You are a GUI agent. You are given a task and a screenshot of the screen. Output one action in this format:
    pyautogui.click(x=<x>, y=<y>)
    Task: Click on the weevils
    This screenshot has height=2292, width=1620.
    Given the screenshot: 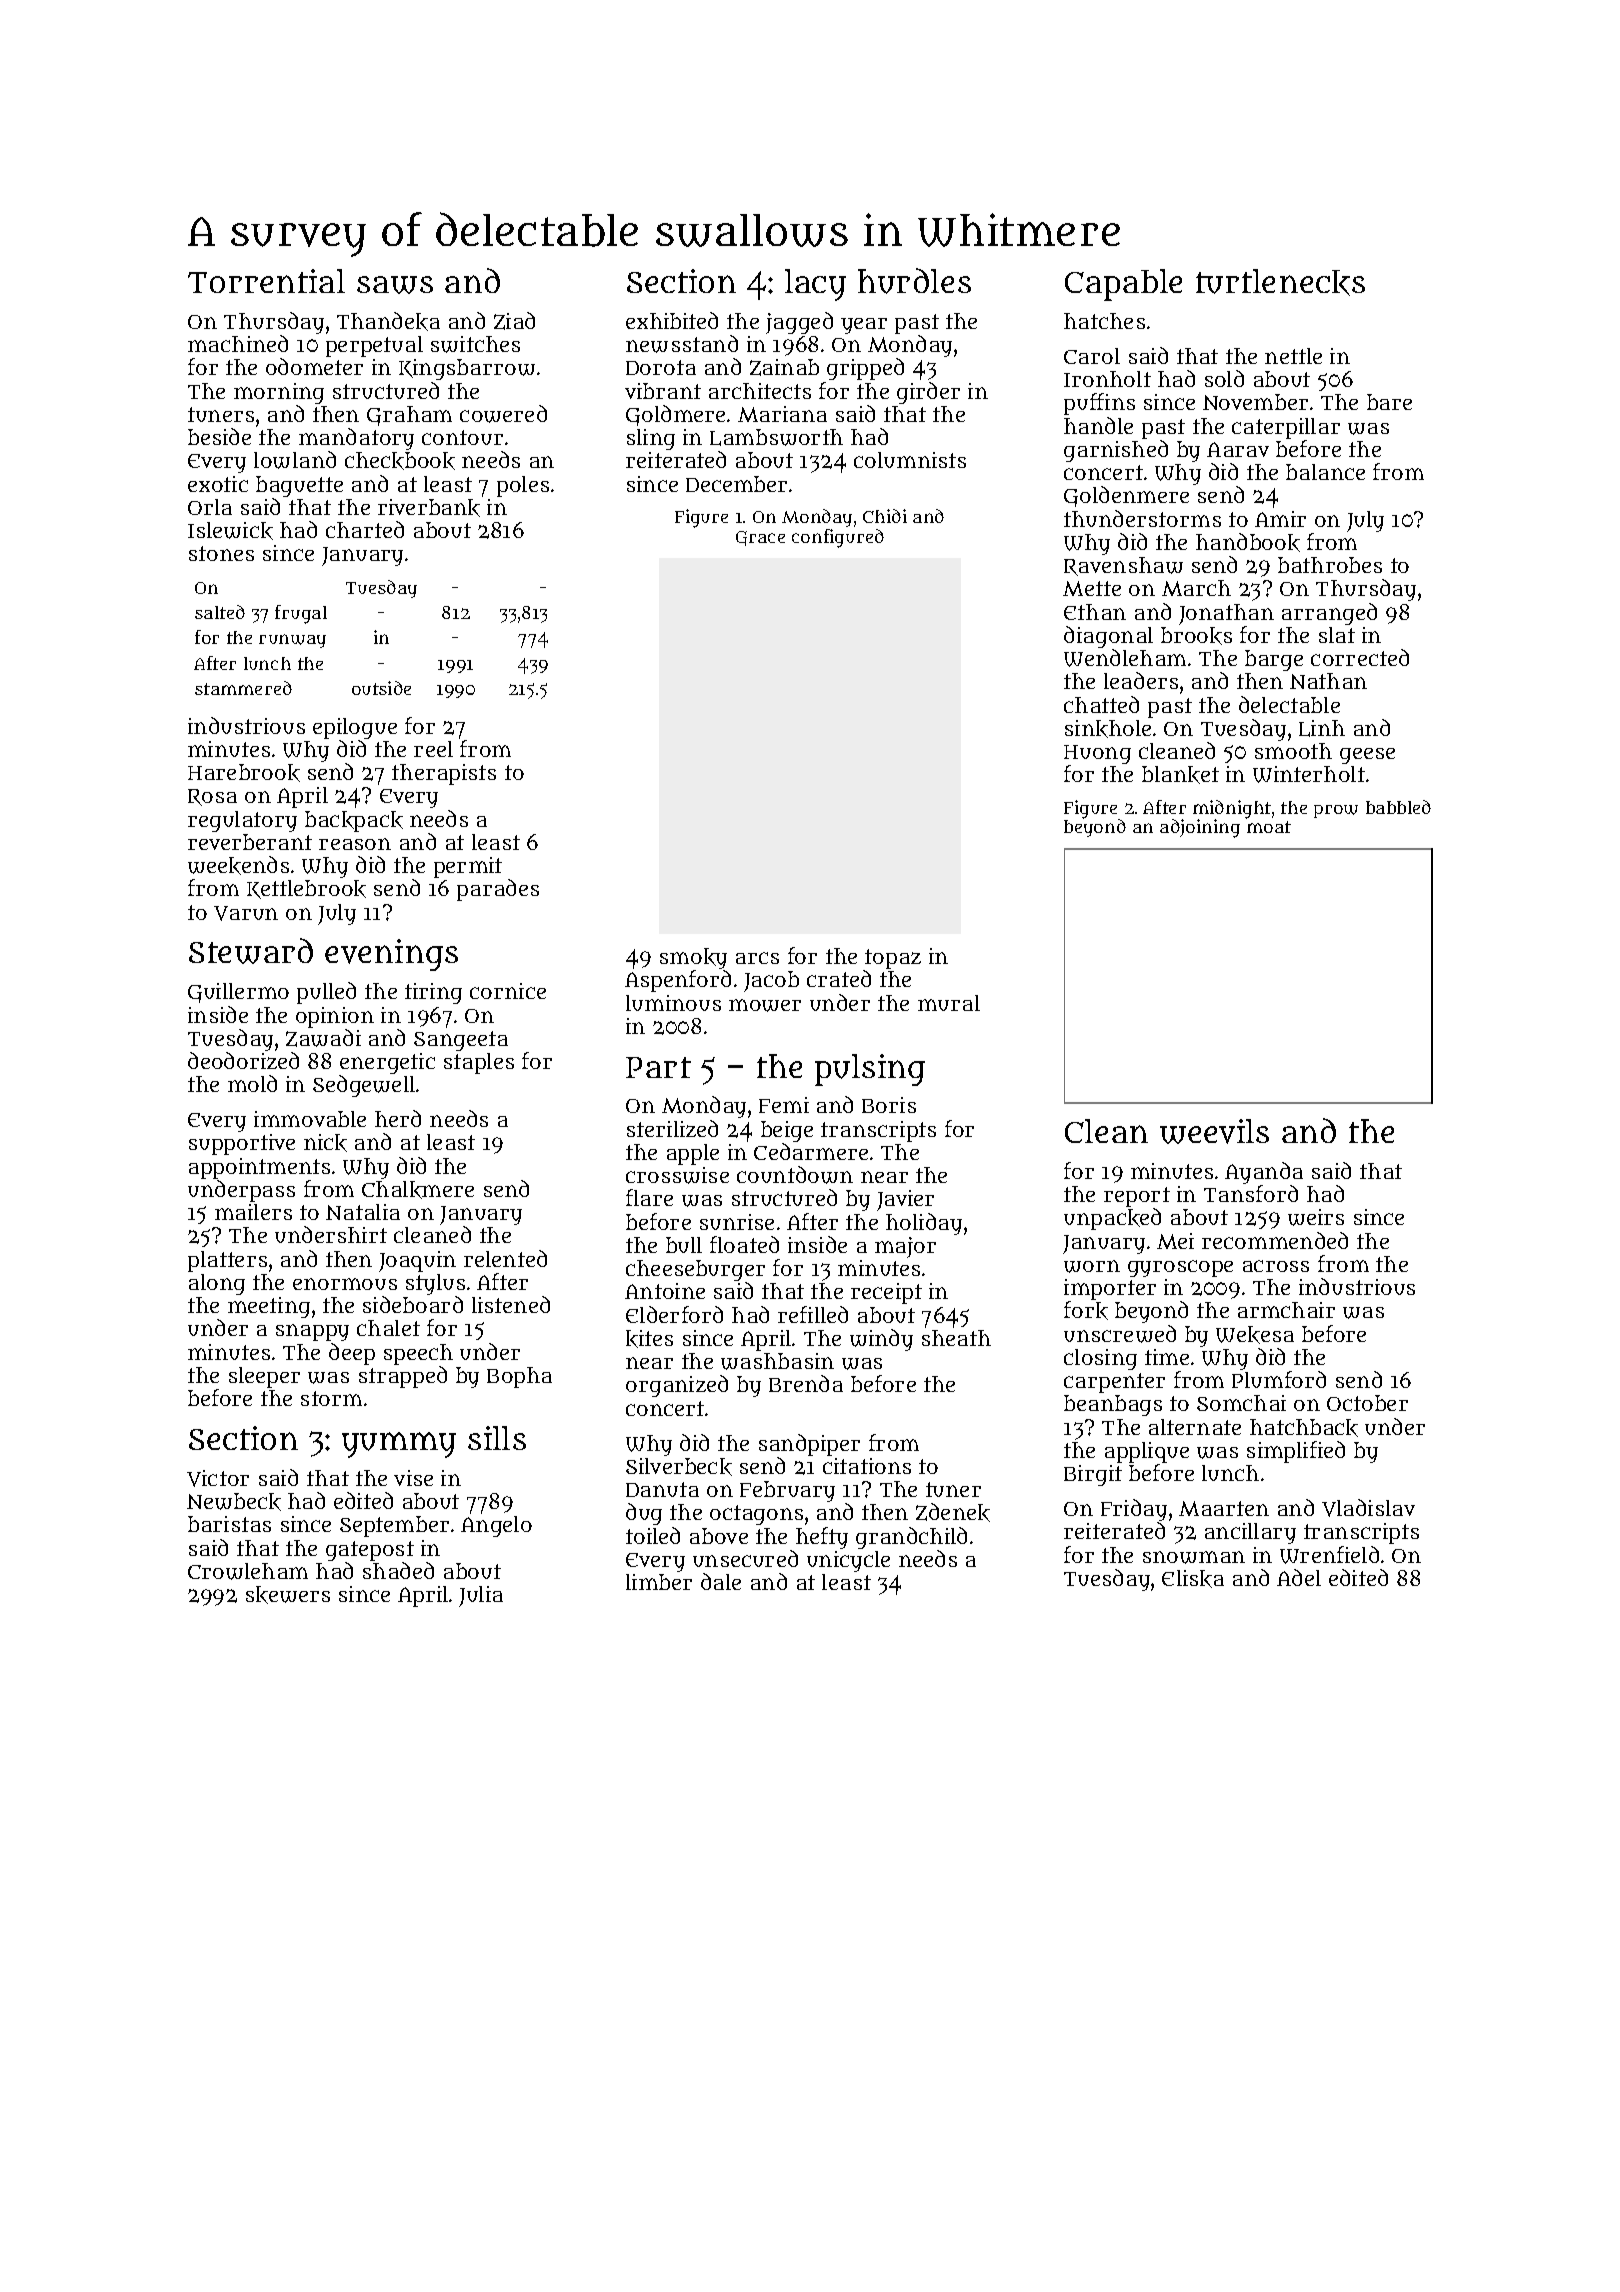 What is the action you would take?
    pyautogui.click(x=1214, y=1131)
